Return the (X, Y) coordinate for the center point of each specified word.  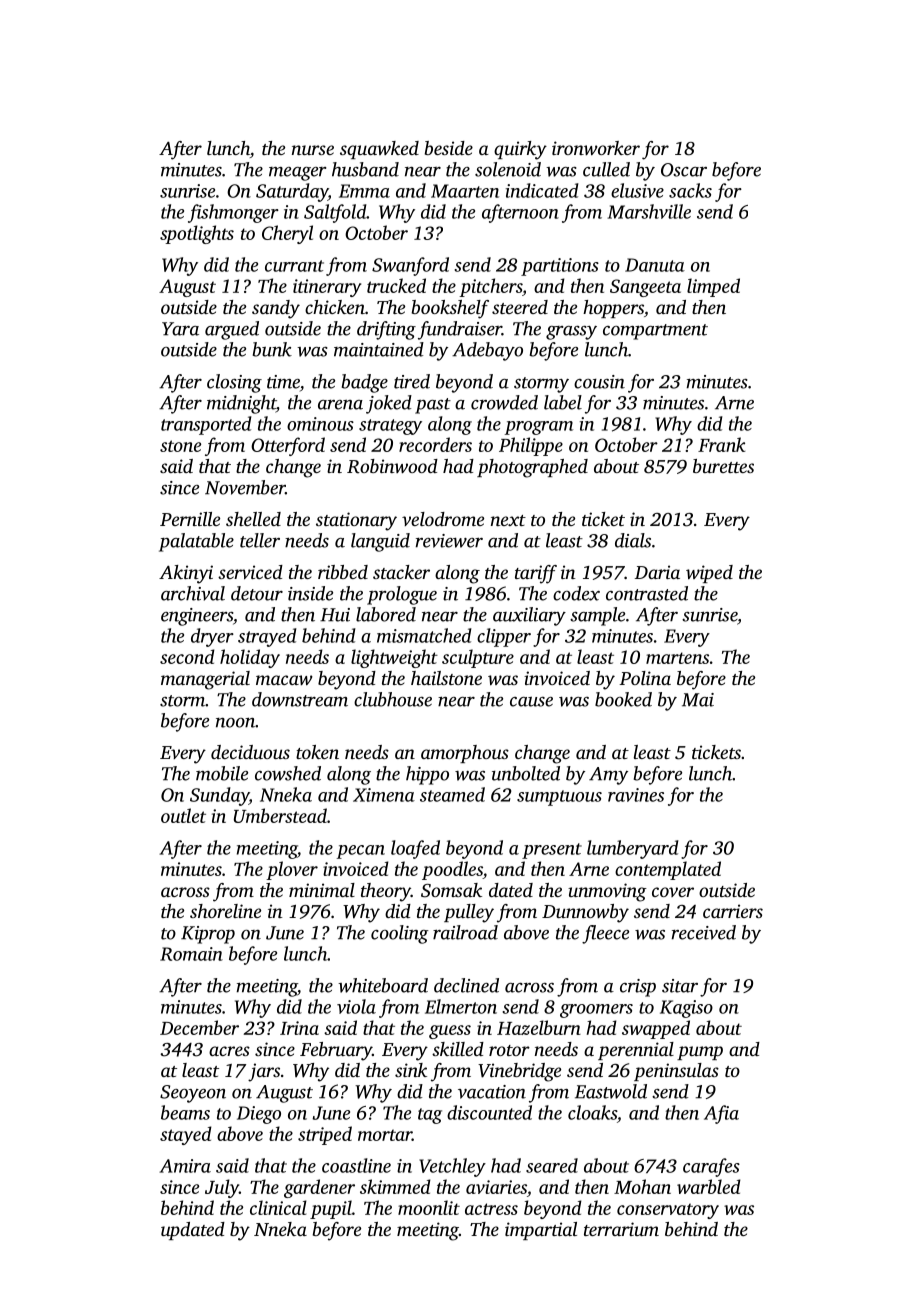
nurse (313, 150)
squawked (379, 150)
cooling (400, 934)
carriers (733, 911)
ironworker (596, 148)
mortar (385, 1135)
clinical (278, 1207)
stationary (356, 521)
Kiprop (208, 935)
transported (206, 425)
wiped (709, 574)
